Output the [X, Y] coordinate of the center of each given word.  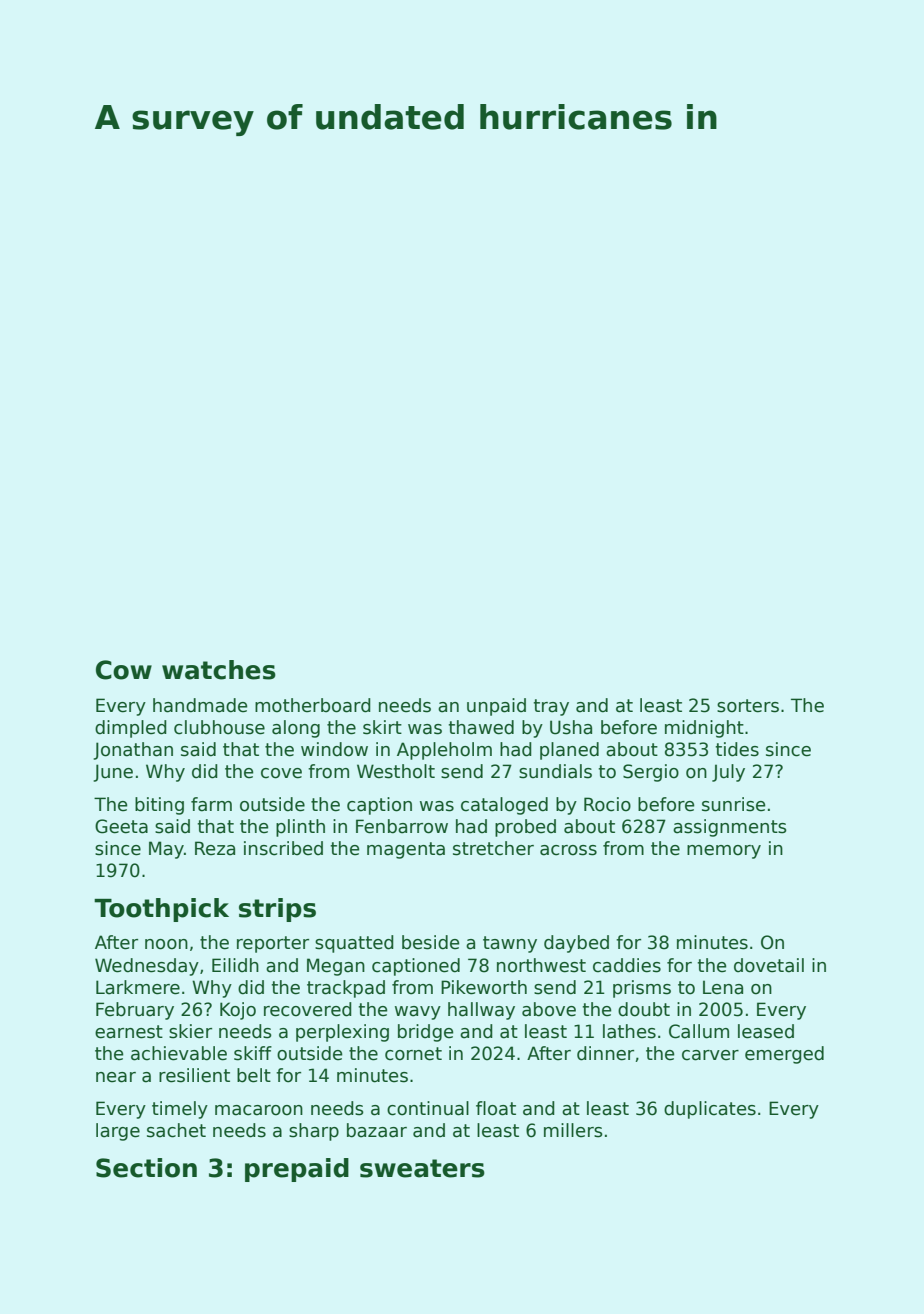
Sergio [651, 773]
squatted [354, 944]
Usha [571, 727]
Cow [124, 670]
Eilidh [235, 965]
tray [551, 707]
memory [724, 852]
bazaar [377, 1130]
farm [211, 804]
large [118, 1132]
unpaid [496, 707]
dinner [605, 1053]
